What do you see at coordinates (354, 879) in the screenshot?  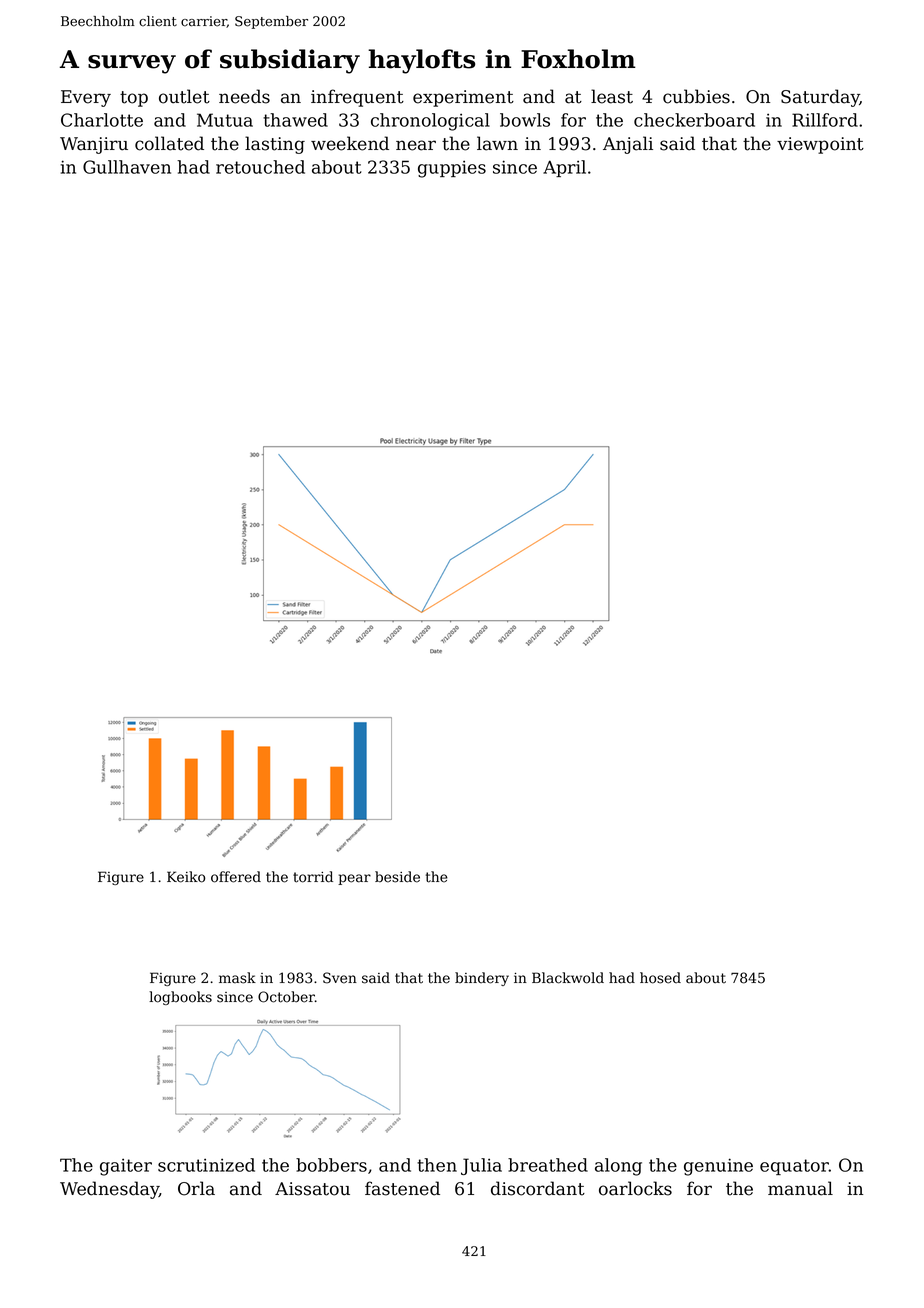 I see `pear` at bounding box center [354, 879].
